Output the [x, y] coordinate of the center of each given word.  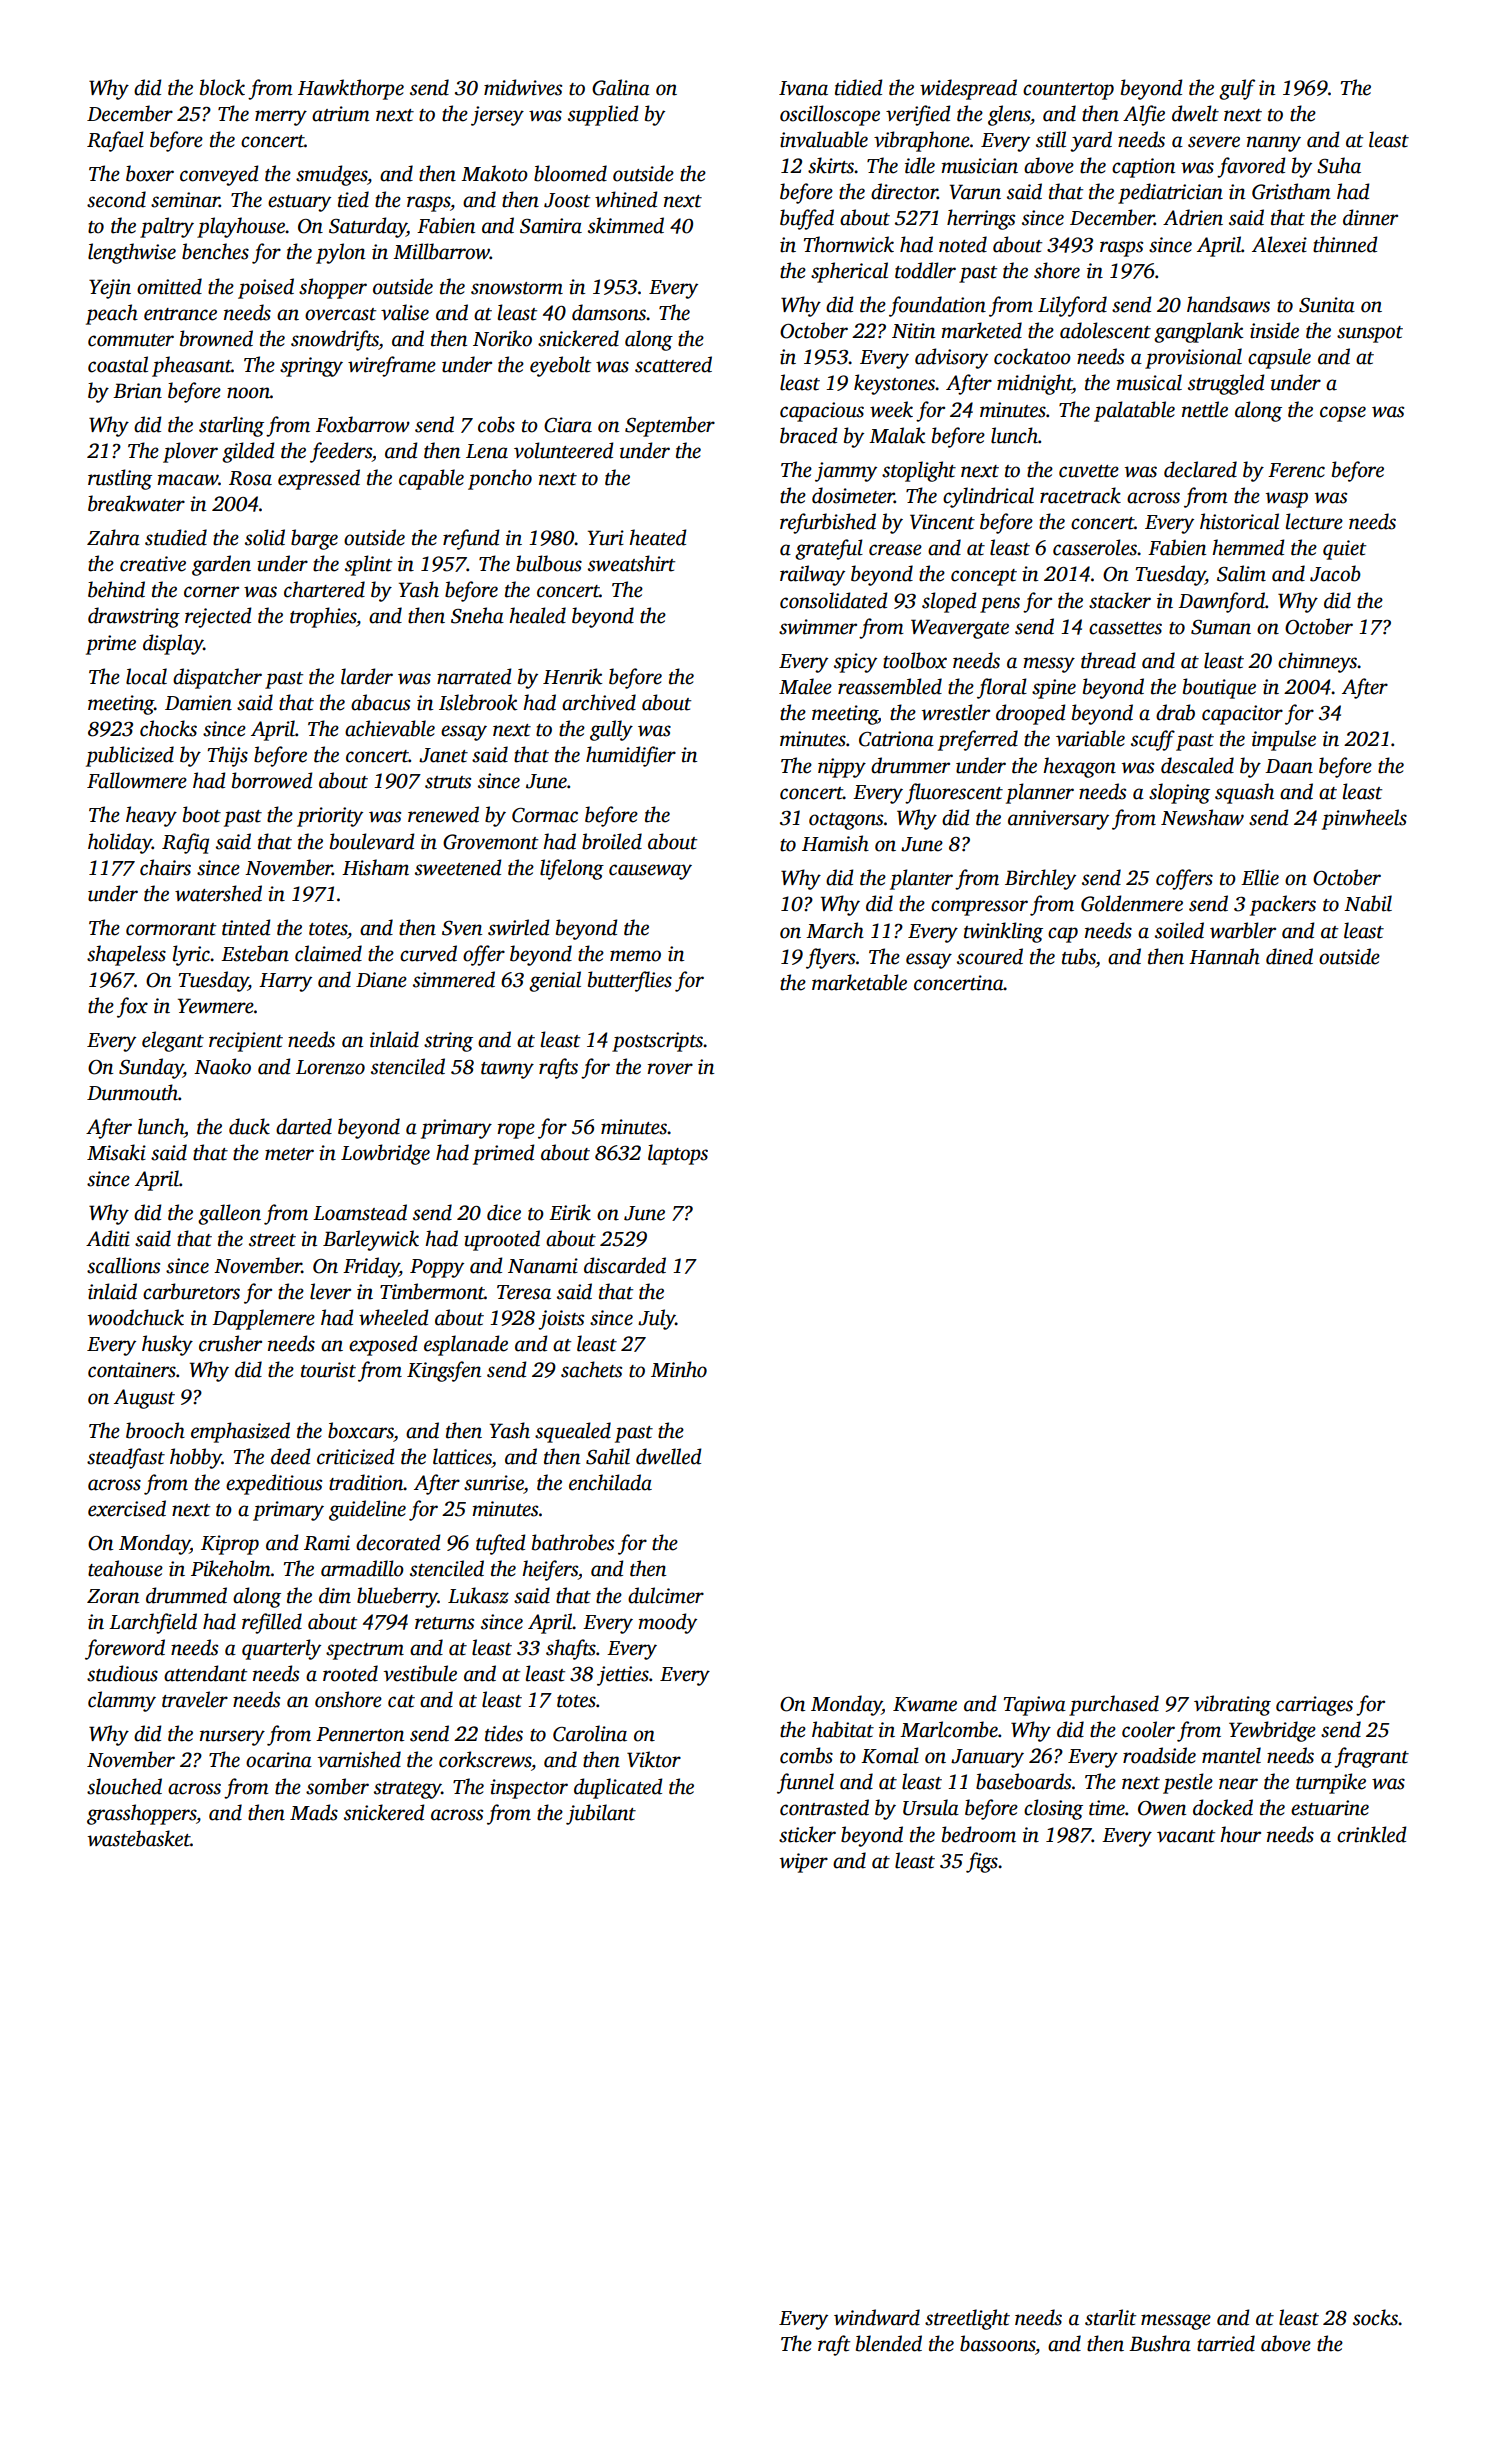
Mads [314, 1812]
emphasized [240, 1432]
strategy [407, 1790]
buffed [807, 219]
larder [367, 676]
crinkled [1371, 1834]
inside [1274, 330]
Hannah [1224, 956]
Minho [679, 1369]
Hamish [835, 843]
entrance [180, 314]
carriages [1314, 1706]
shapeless [126, 955]
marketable [859, 982]
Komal [890, 1755]
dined [1289, 956]
